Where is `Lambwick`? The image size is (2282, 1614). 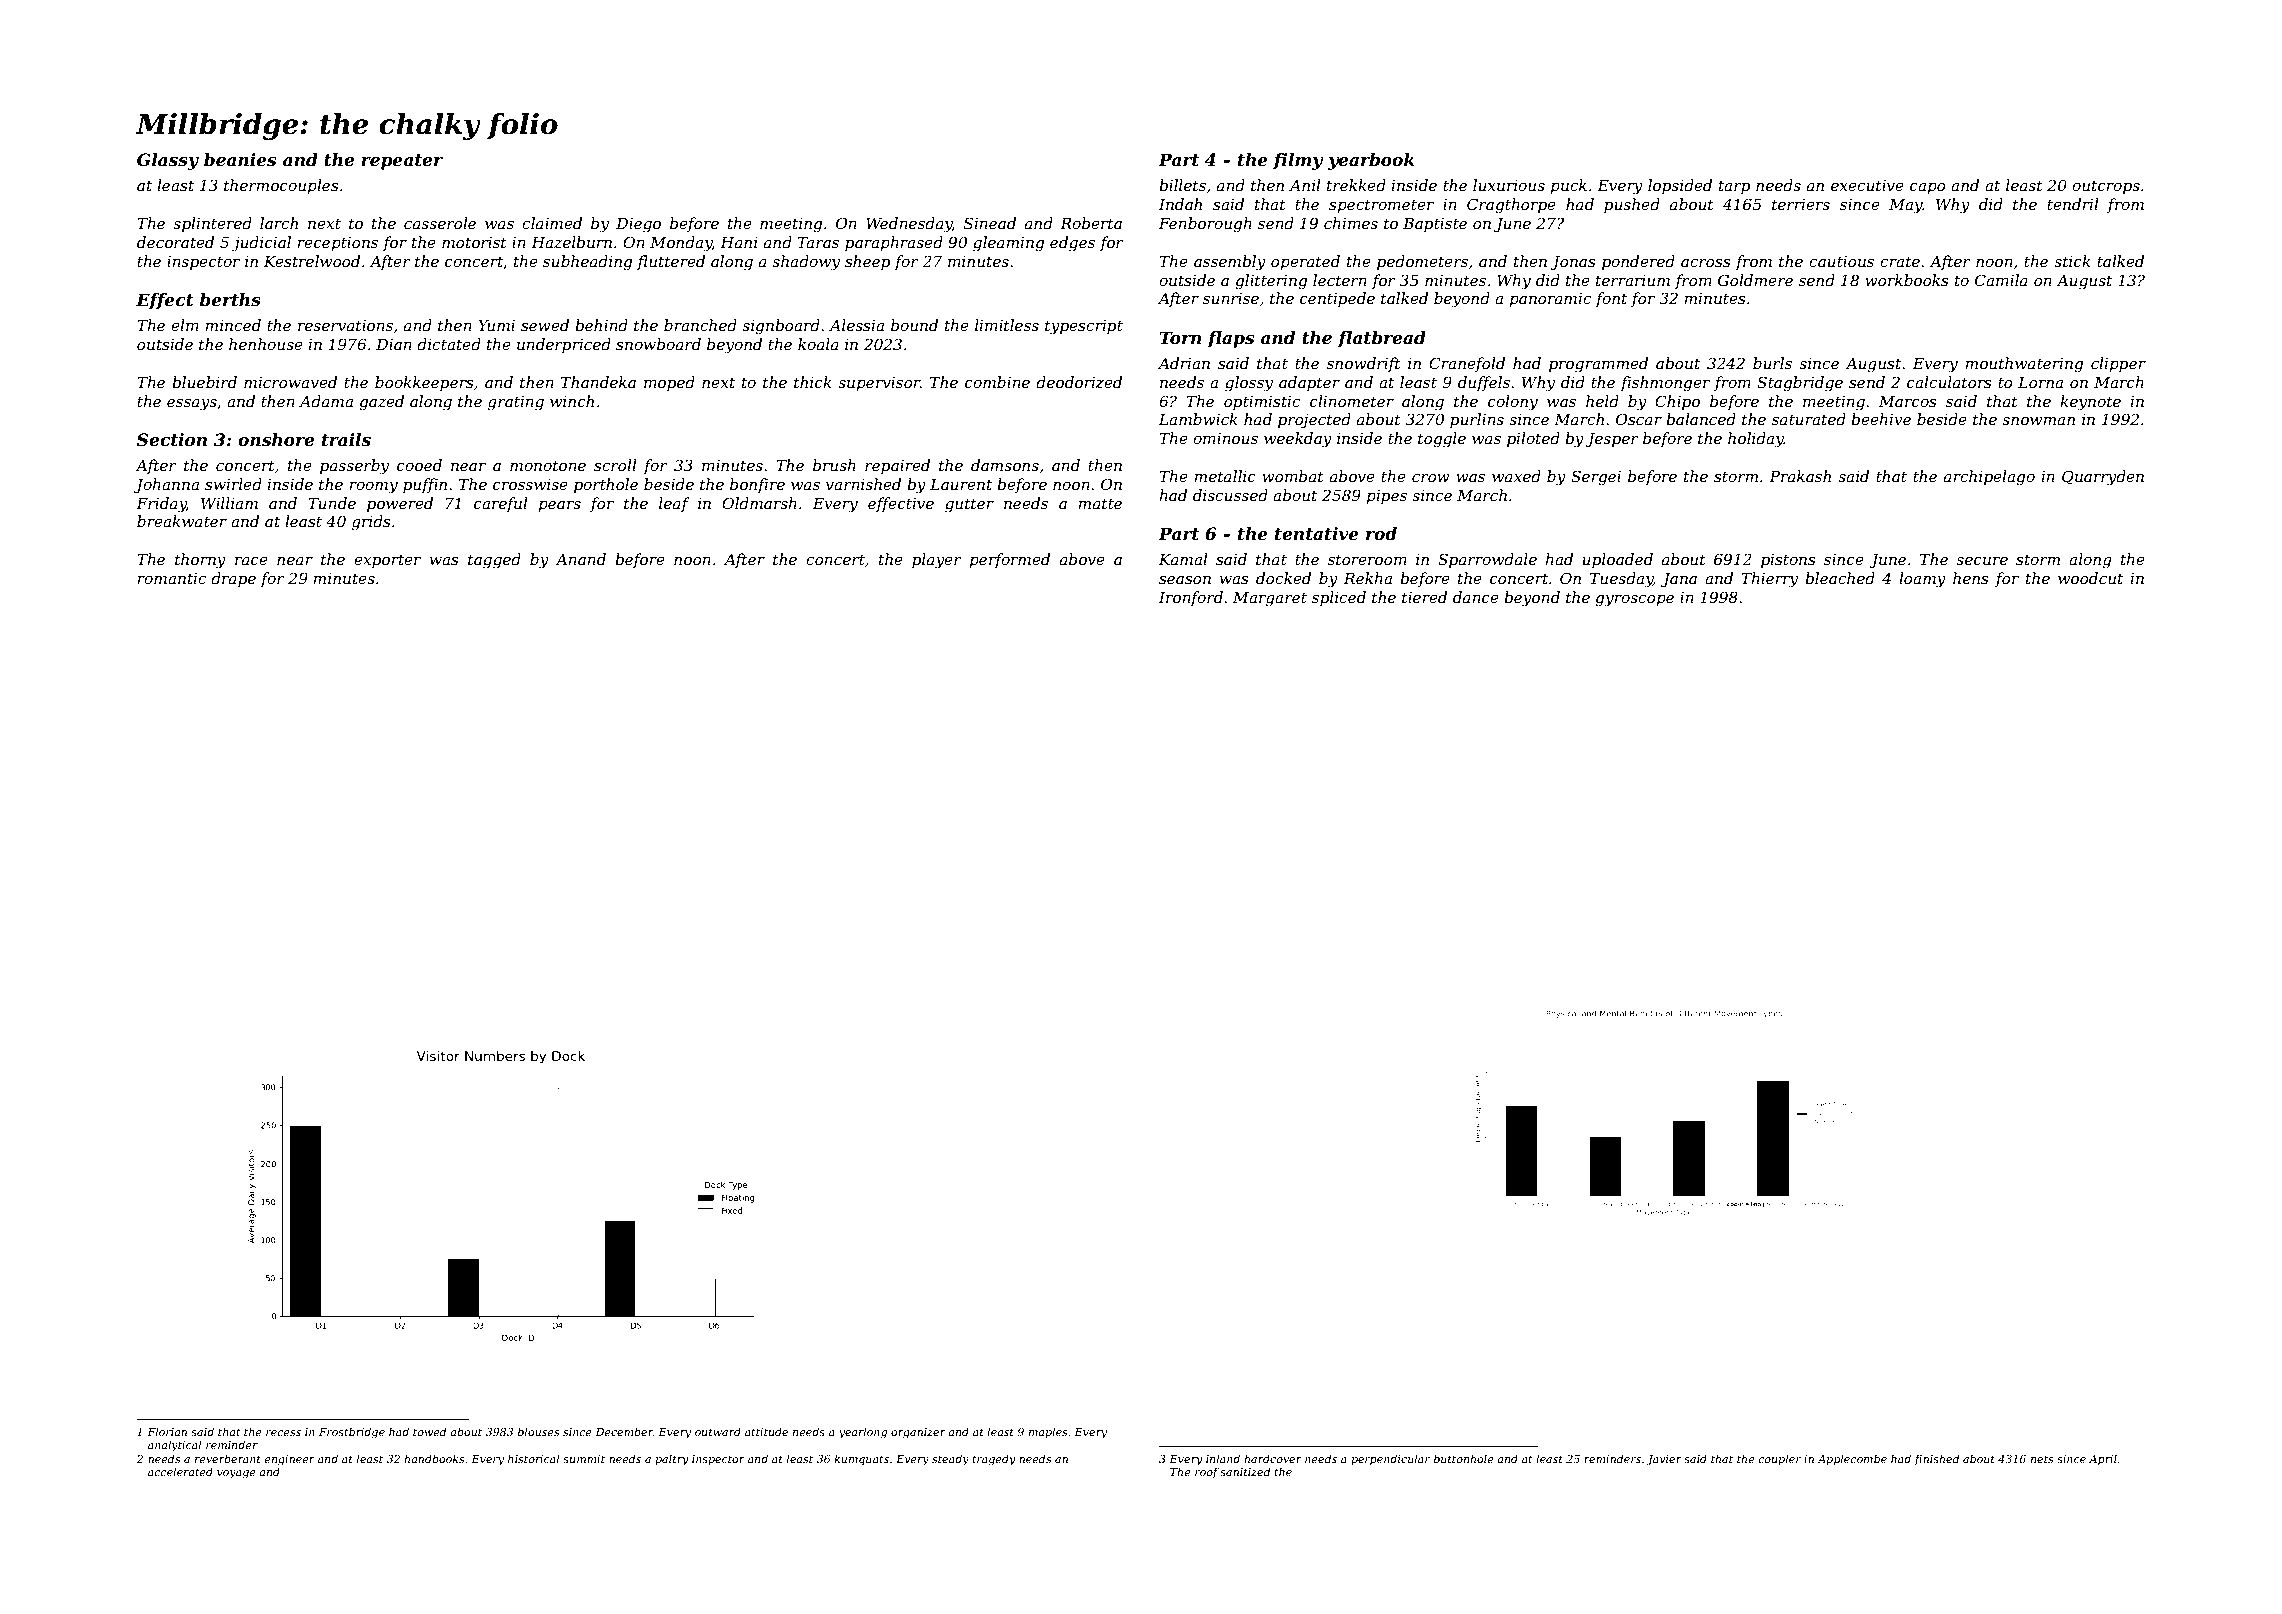 Lambwick is located at coordinates (1198, 419).
